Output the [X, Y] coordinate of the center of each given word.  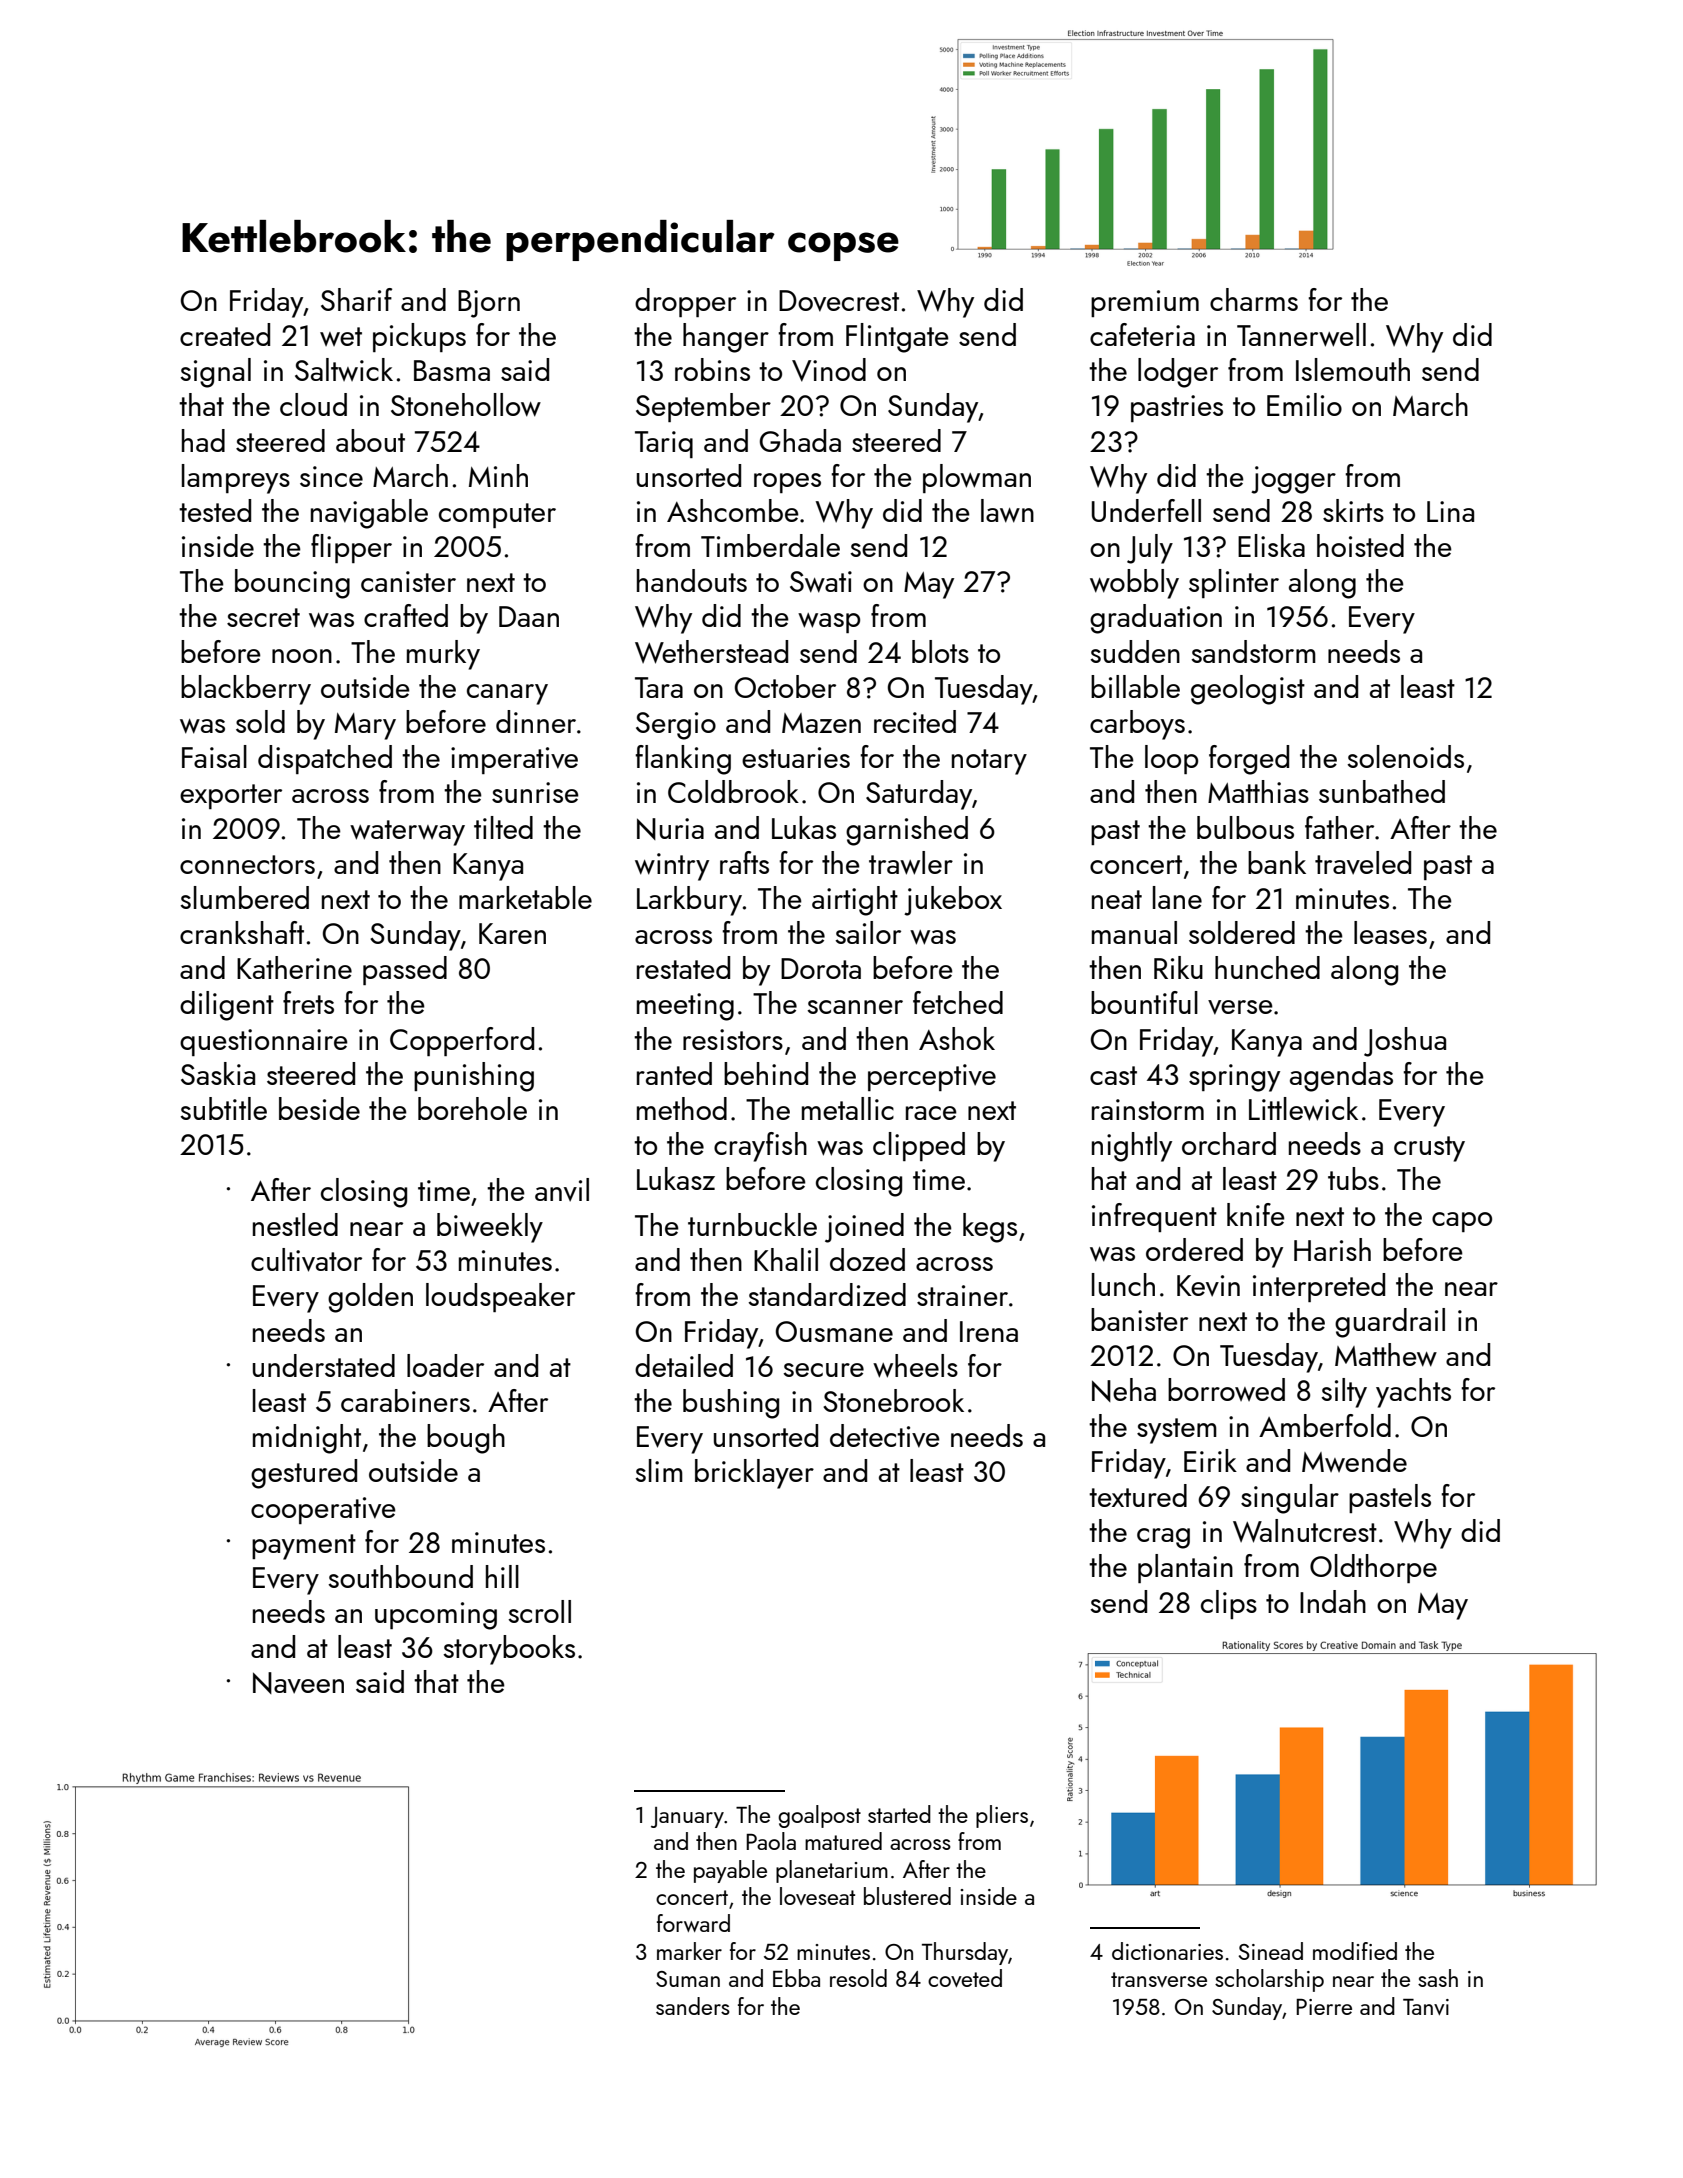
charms [1254, 299]
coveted [965, 1978]
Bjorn [489, 304]
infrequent [1154, 1217]
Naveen [298, 1683]
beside [319, 1108]
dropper [685, 302]
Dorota [821, 968]
